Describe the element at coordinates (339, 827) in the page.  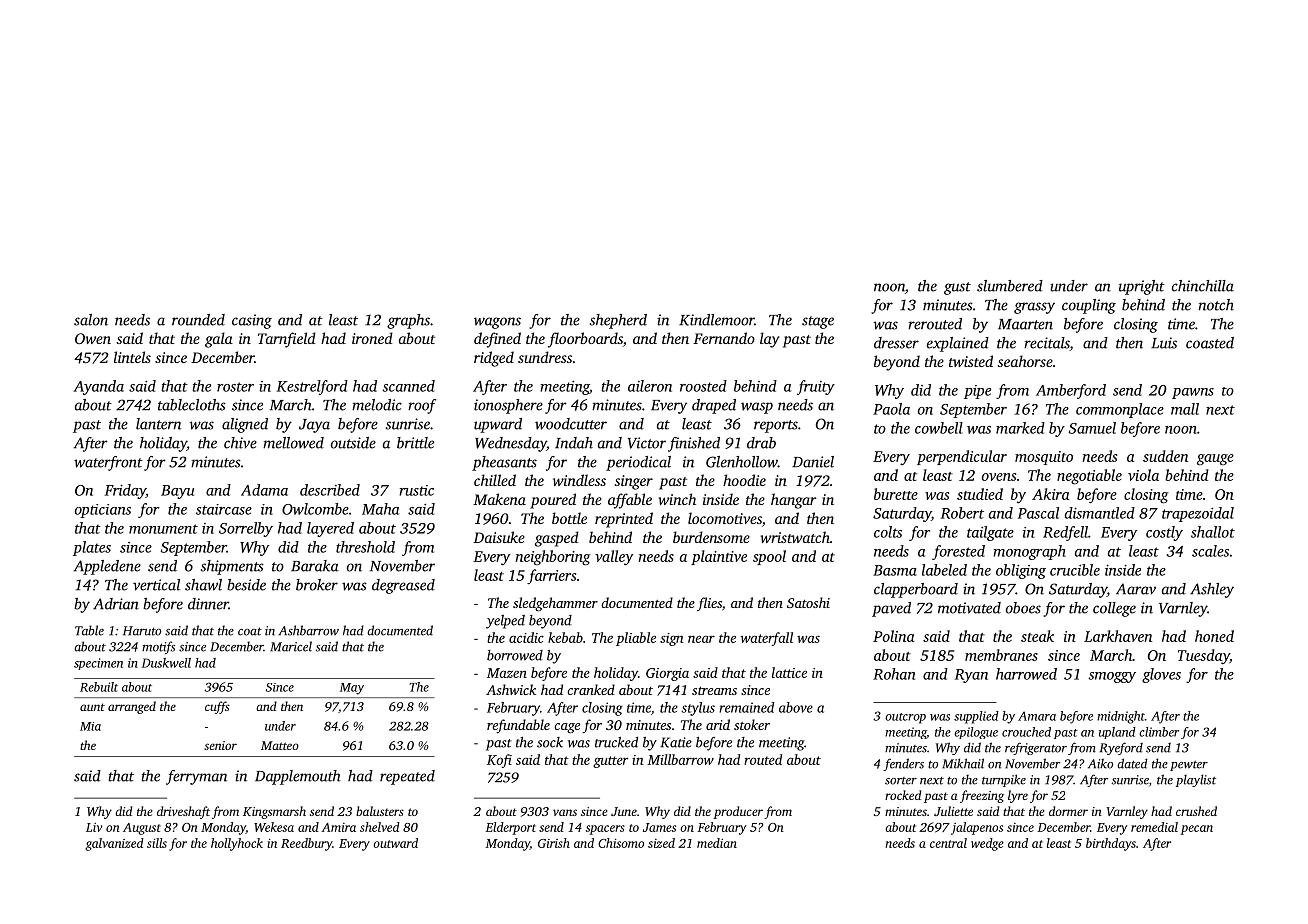
I see `Amira` at that location.
